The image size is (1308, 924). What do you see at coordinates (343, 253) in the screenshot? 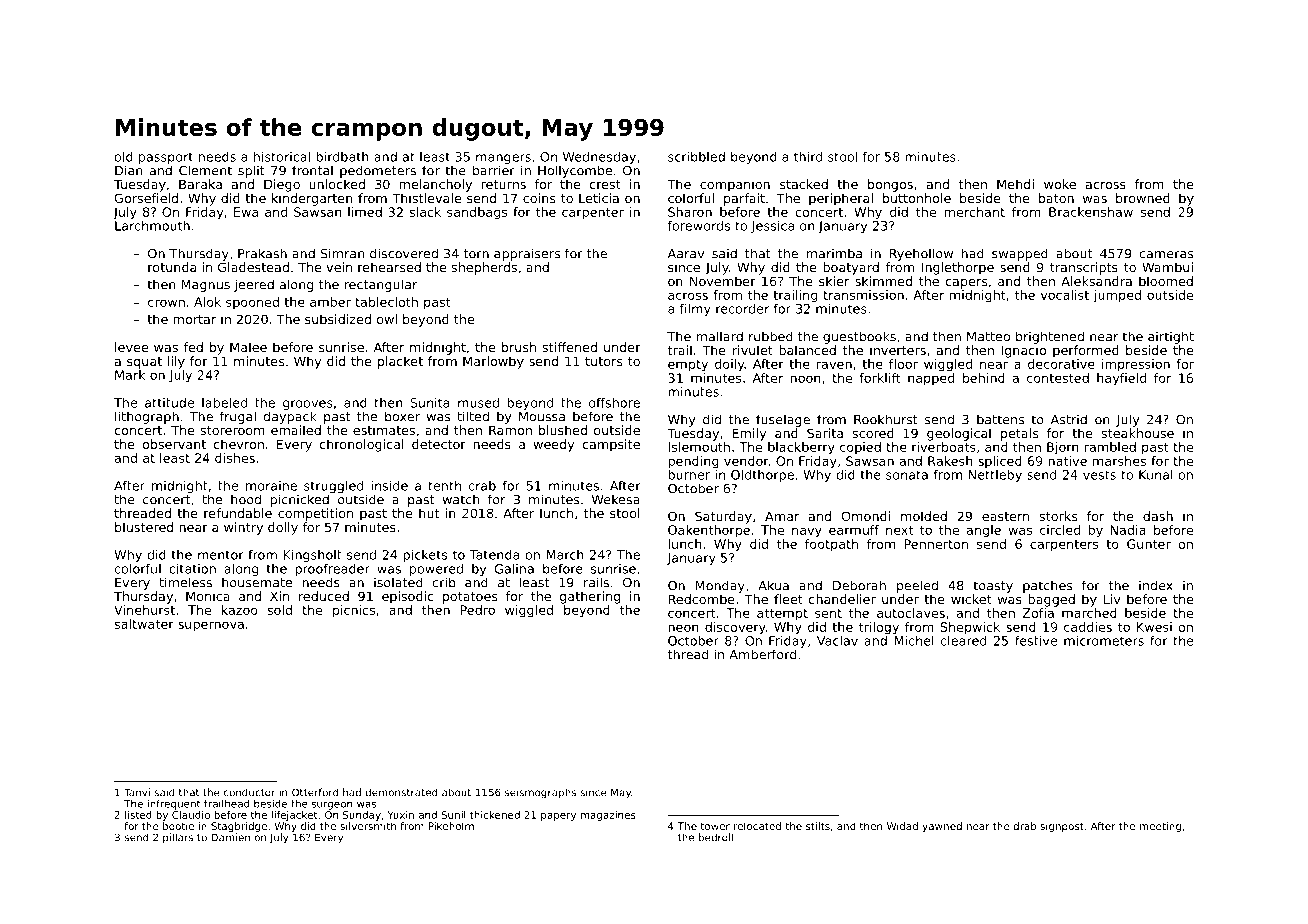
I see `Simran` at bounding box center [343, 253].
